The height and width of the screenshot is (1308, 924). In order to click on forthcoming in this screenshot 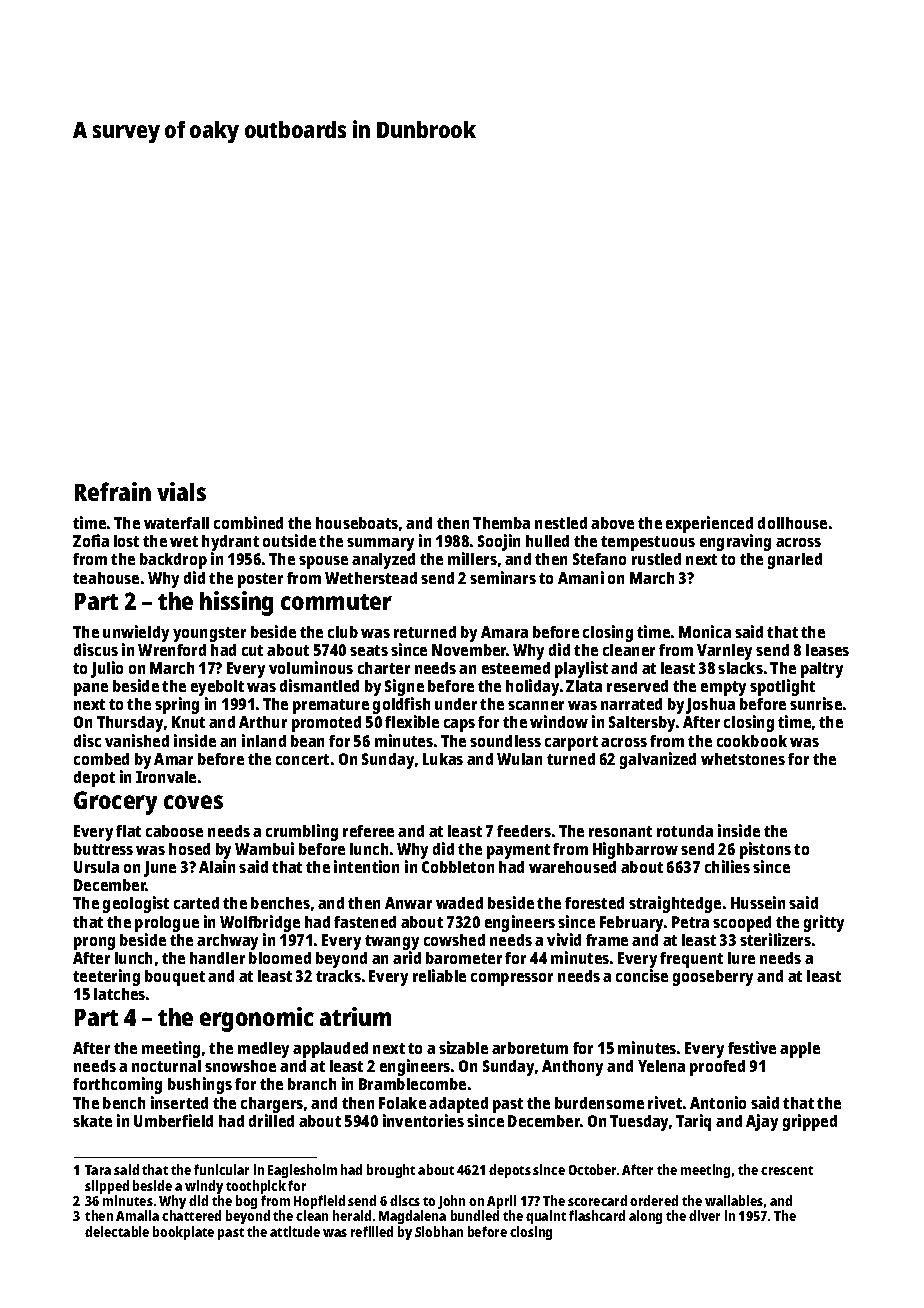, I will do `click(117, 1085)`.
